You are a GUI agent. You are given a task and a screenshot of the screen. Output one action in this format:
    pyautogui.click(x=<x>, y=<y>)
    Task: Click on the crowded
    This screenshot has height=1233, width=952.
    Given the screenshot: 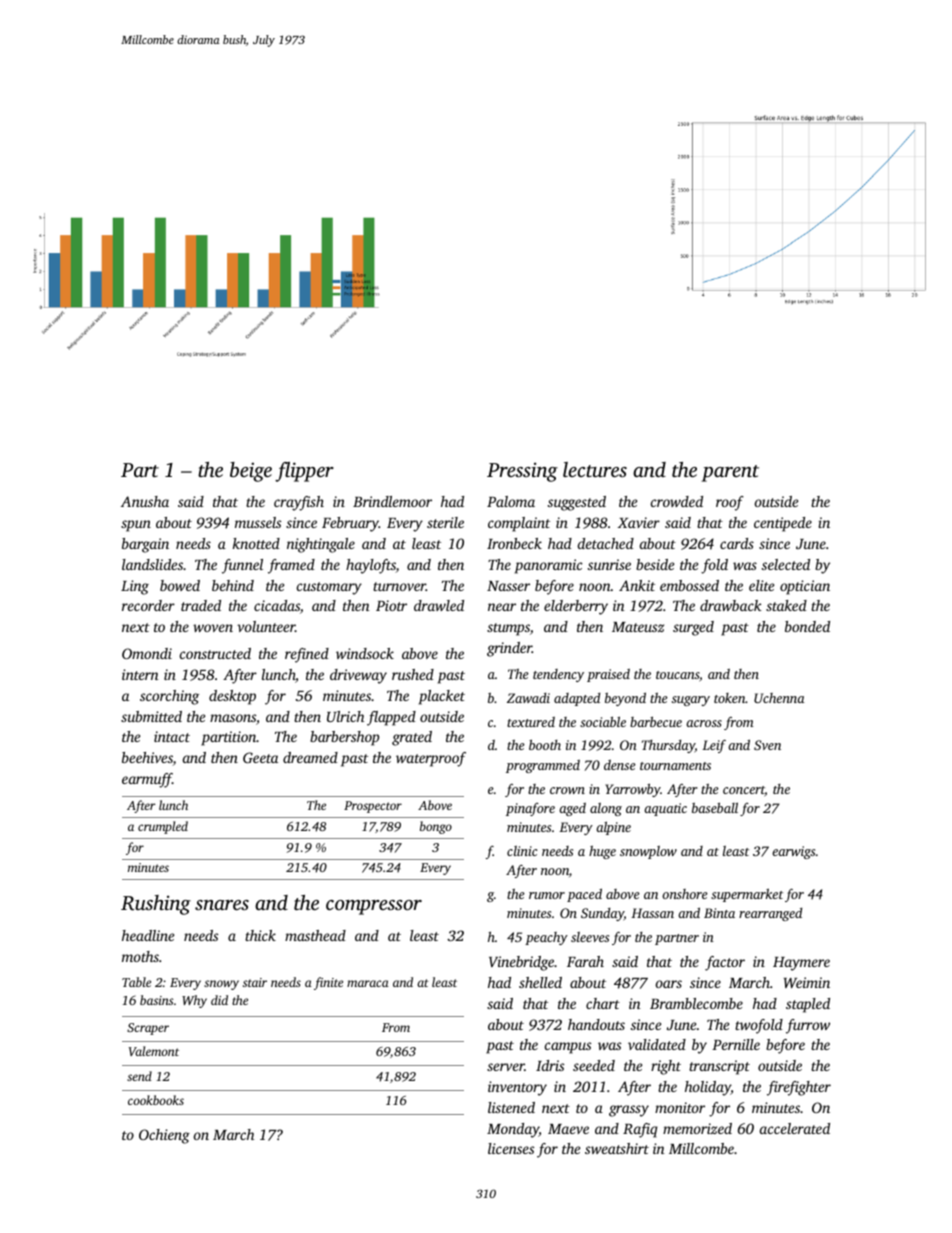 What is the action you would take?
    pyautogui.click(x=677, y=501)
